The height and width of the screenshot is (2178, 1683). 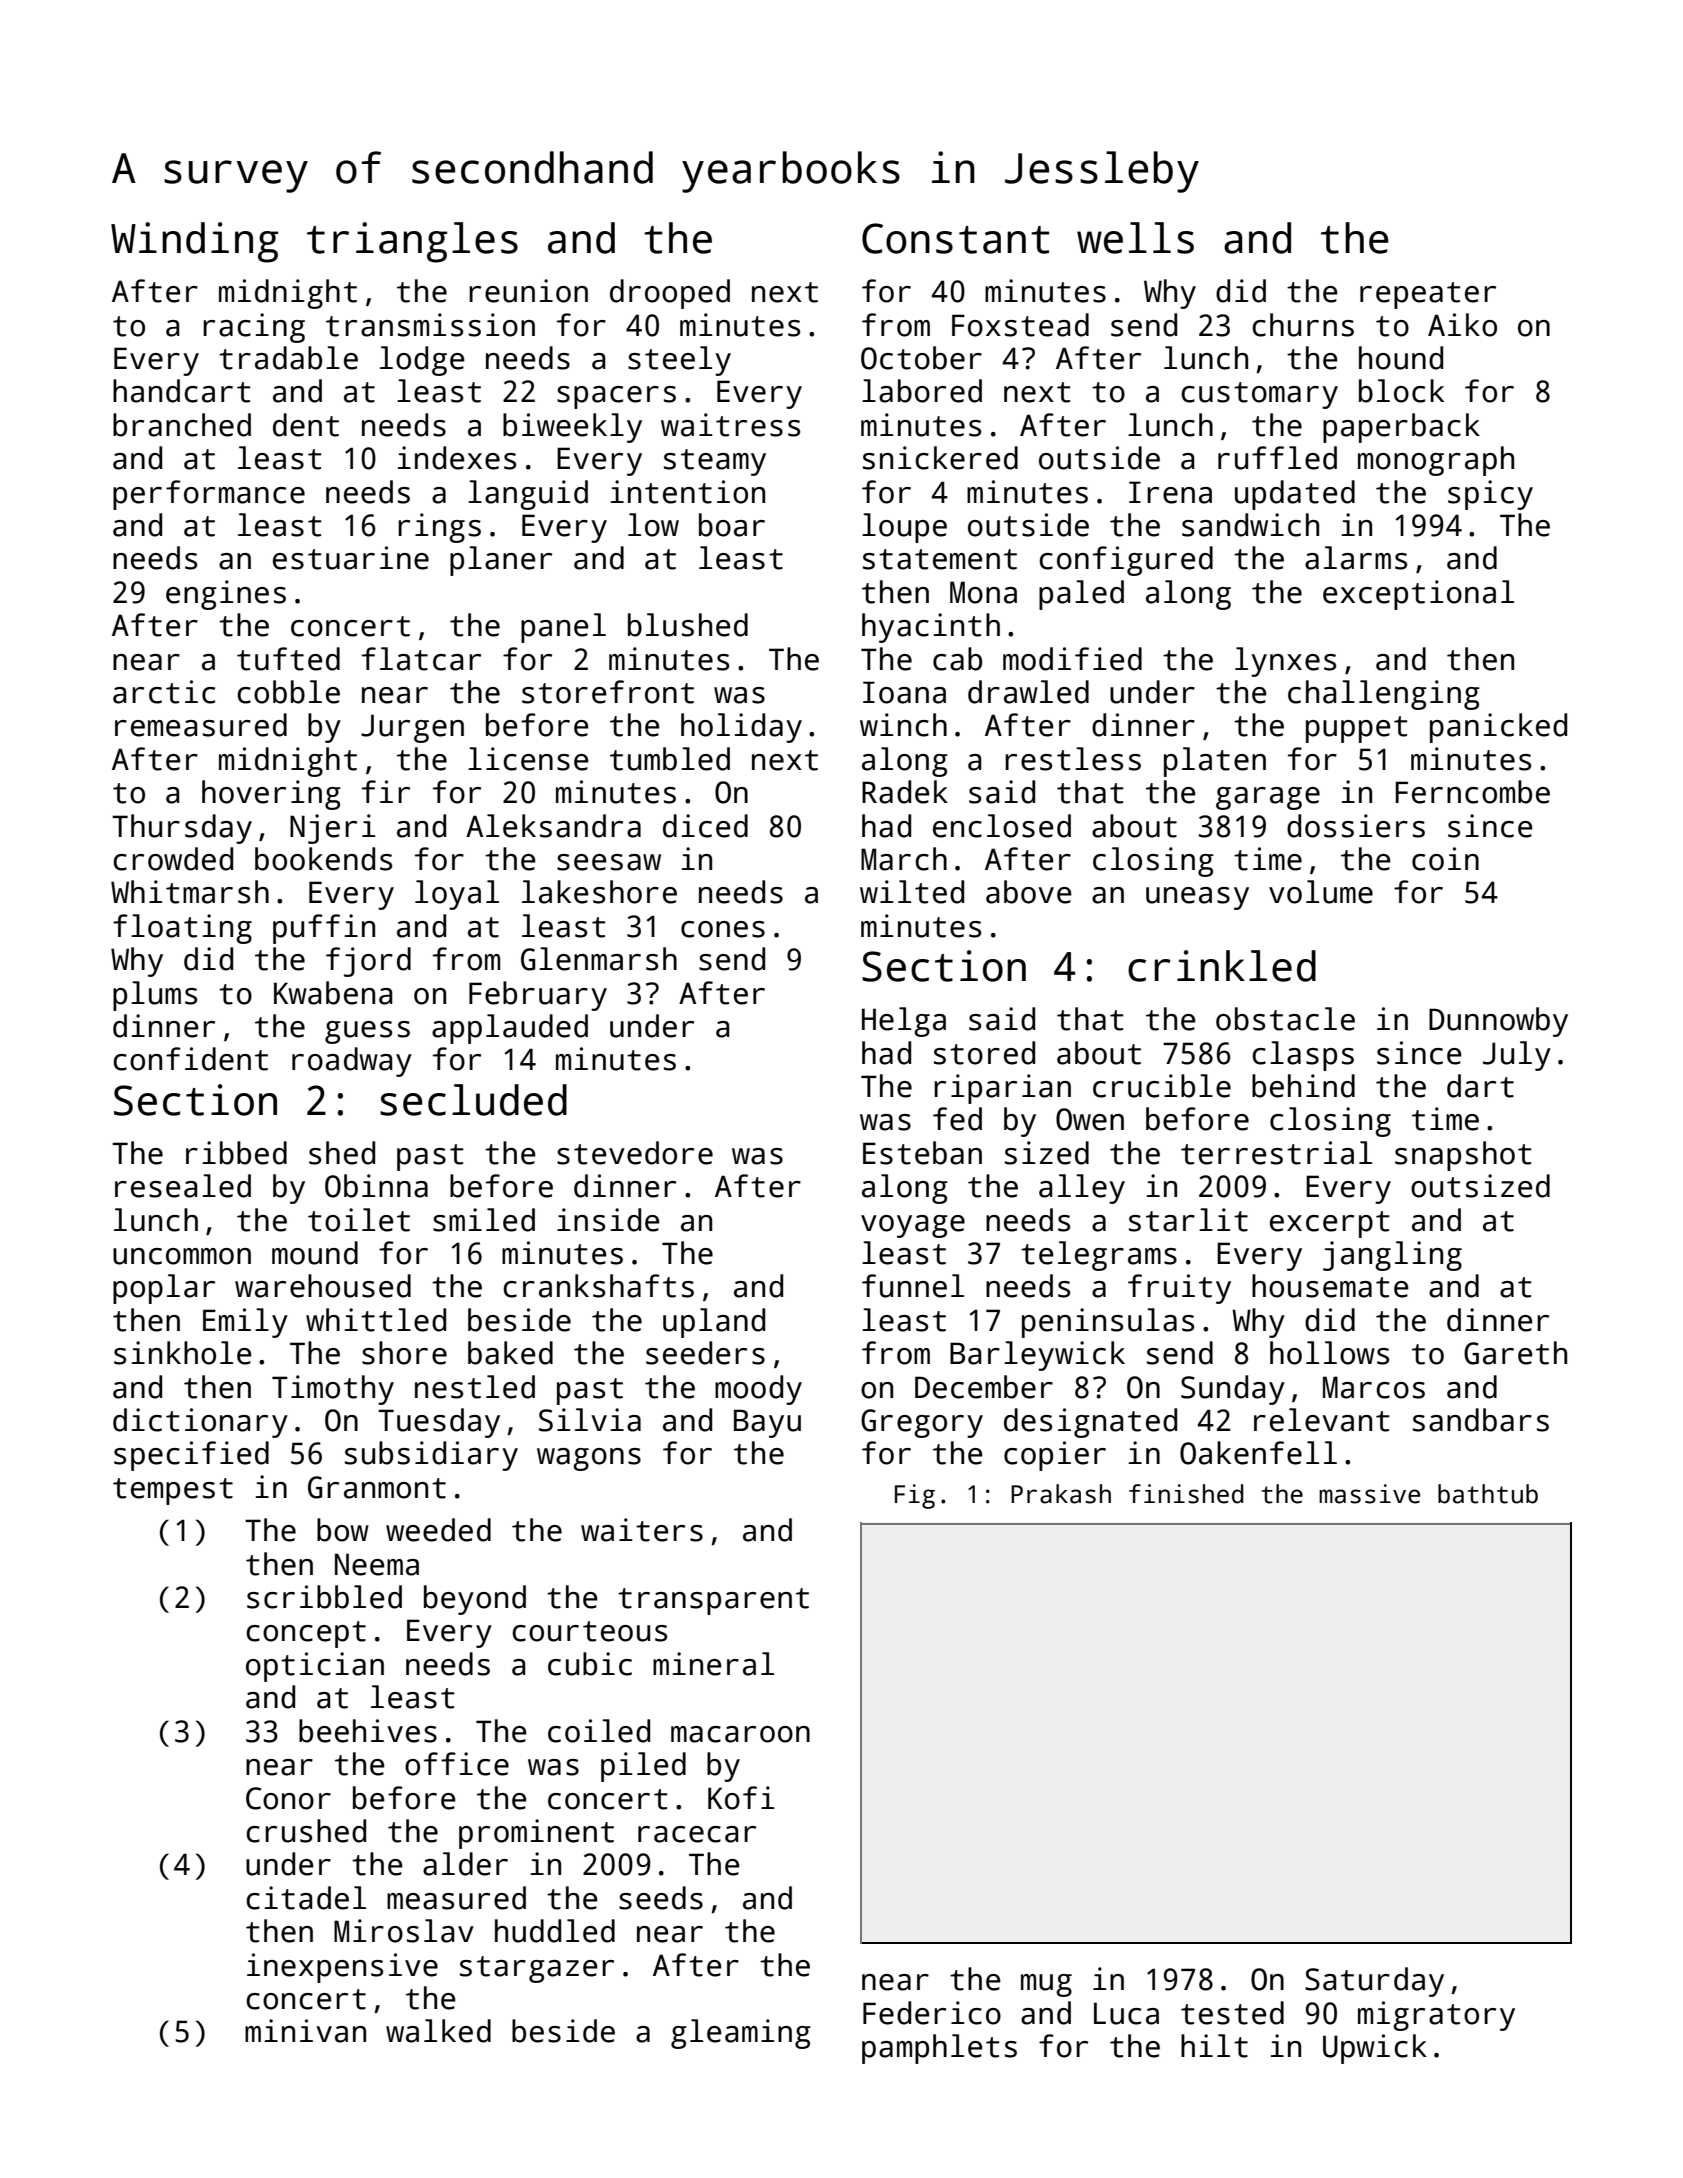 What do you see at coordinates (1020, 325) in the screenshot?
I see `Foxstead` at bounding box center [1020, 325].
